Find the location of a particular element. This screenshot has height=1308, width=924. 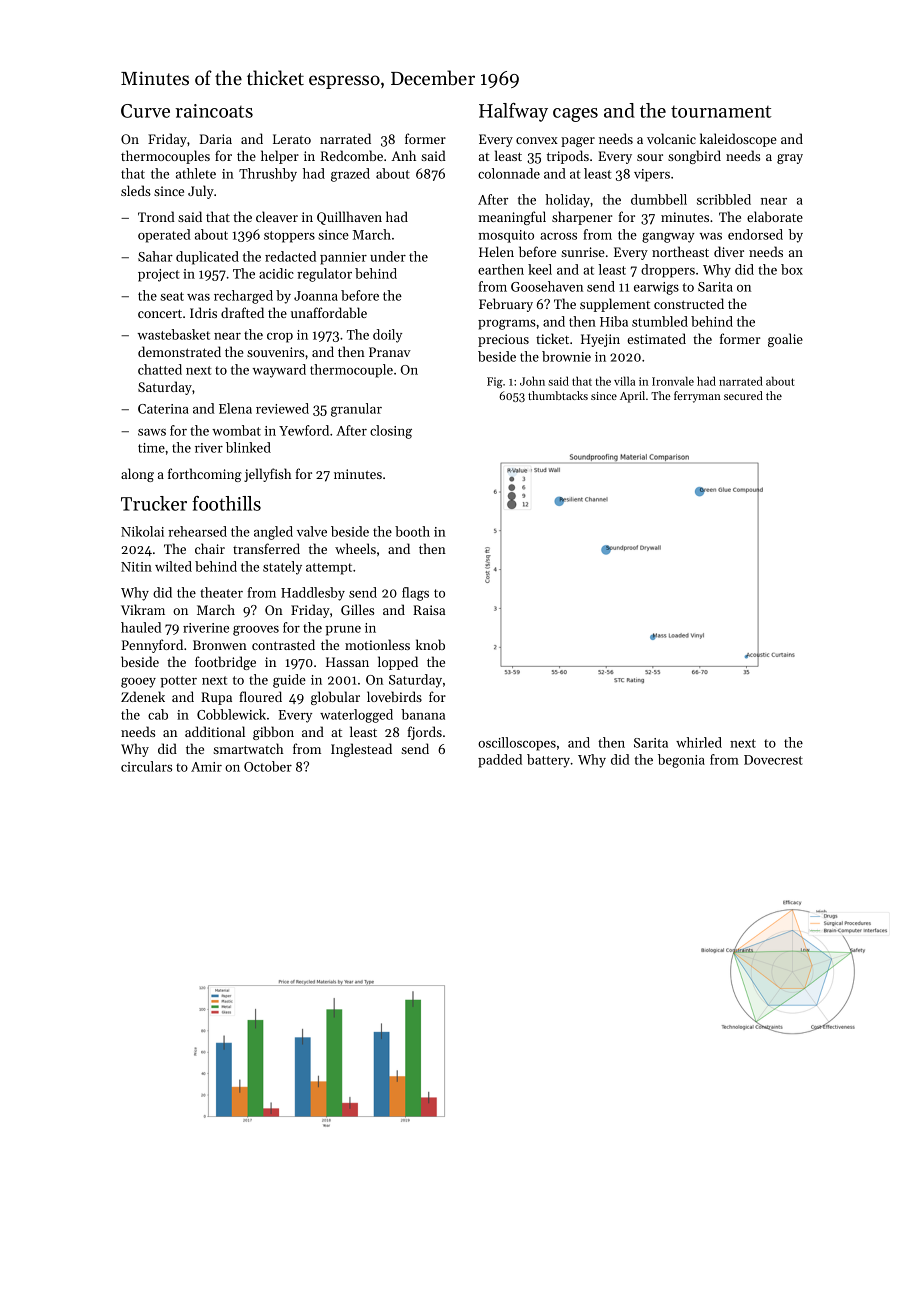

whirled is located at coordinates (699, 742).
